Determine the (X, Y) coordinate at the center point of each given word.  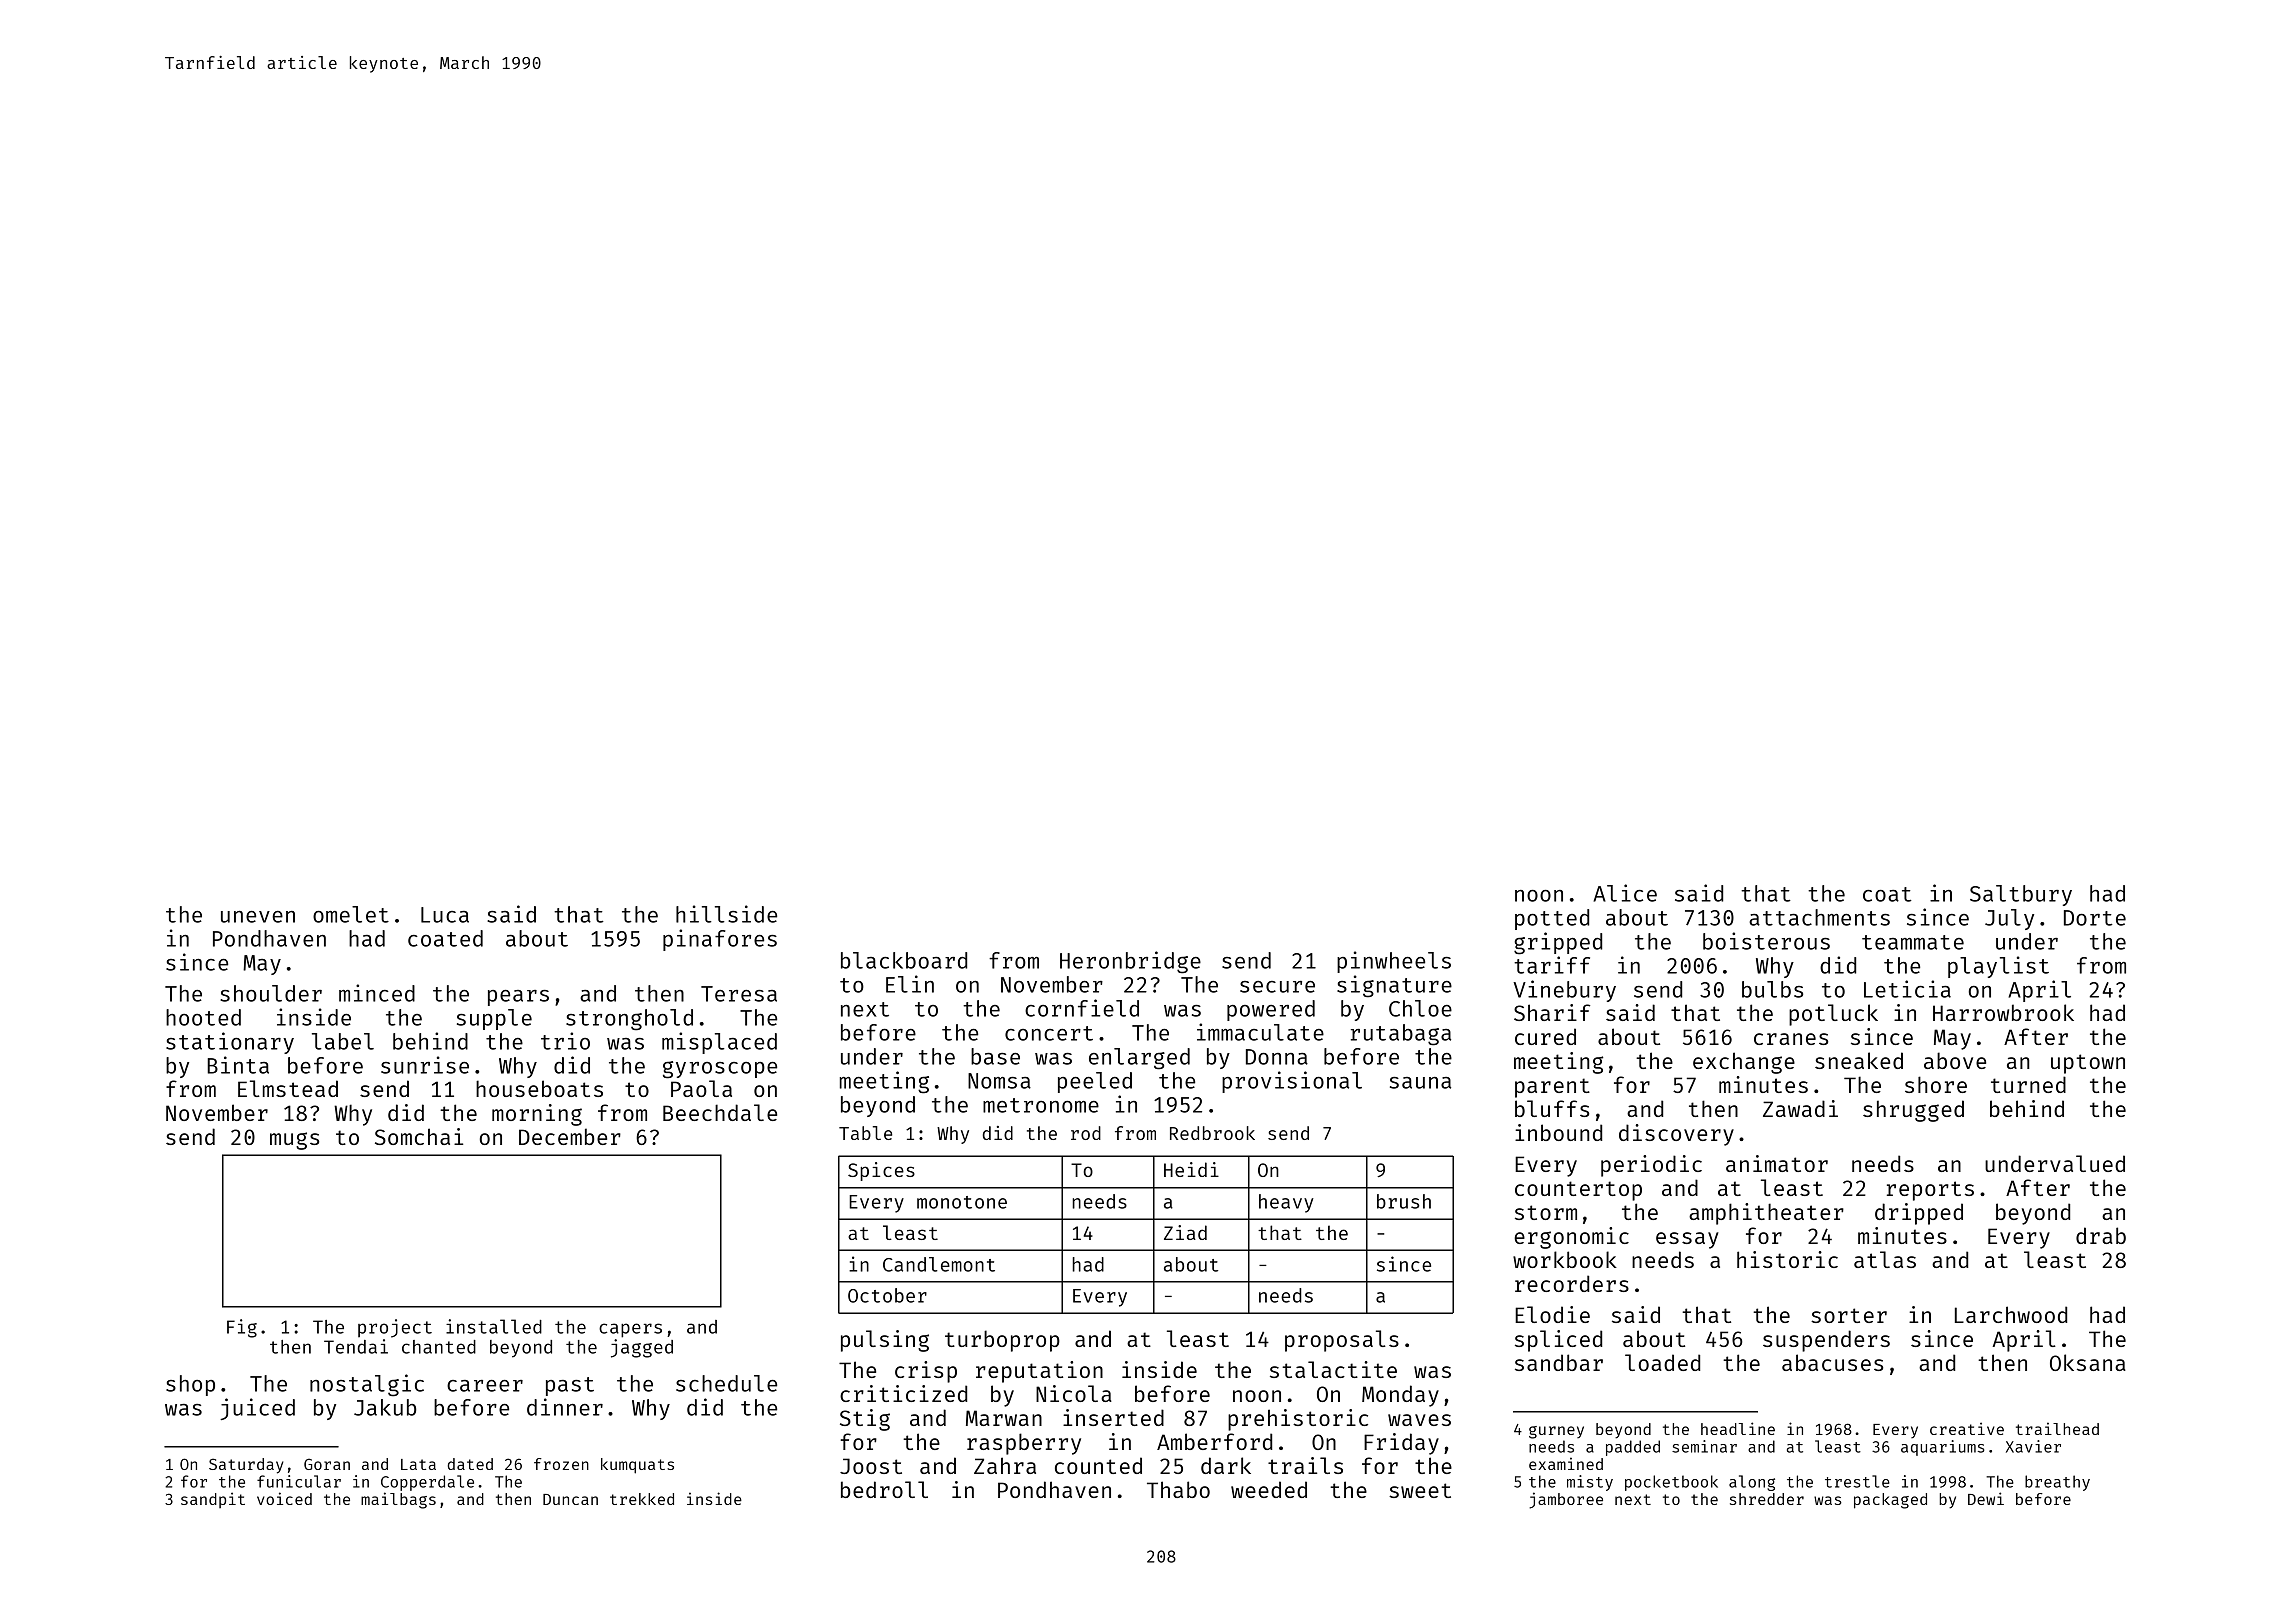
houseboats (539, 1088)
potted (1552, 919)
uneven (258, 917)
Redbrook (1212, 1133)
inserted (1113, 1417)
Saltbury (2021, 895)
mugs (294, 1141)
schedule (726, 1383)
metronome (1041, 1105)
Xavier (2033, 1446)
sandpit (213, 1500)
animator (1777, 1163)
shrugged (1913, 1111)
